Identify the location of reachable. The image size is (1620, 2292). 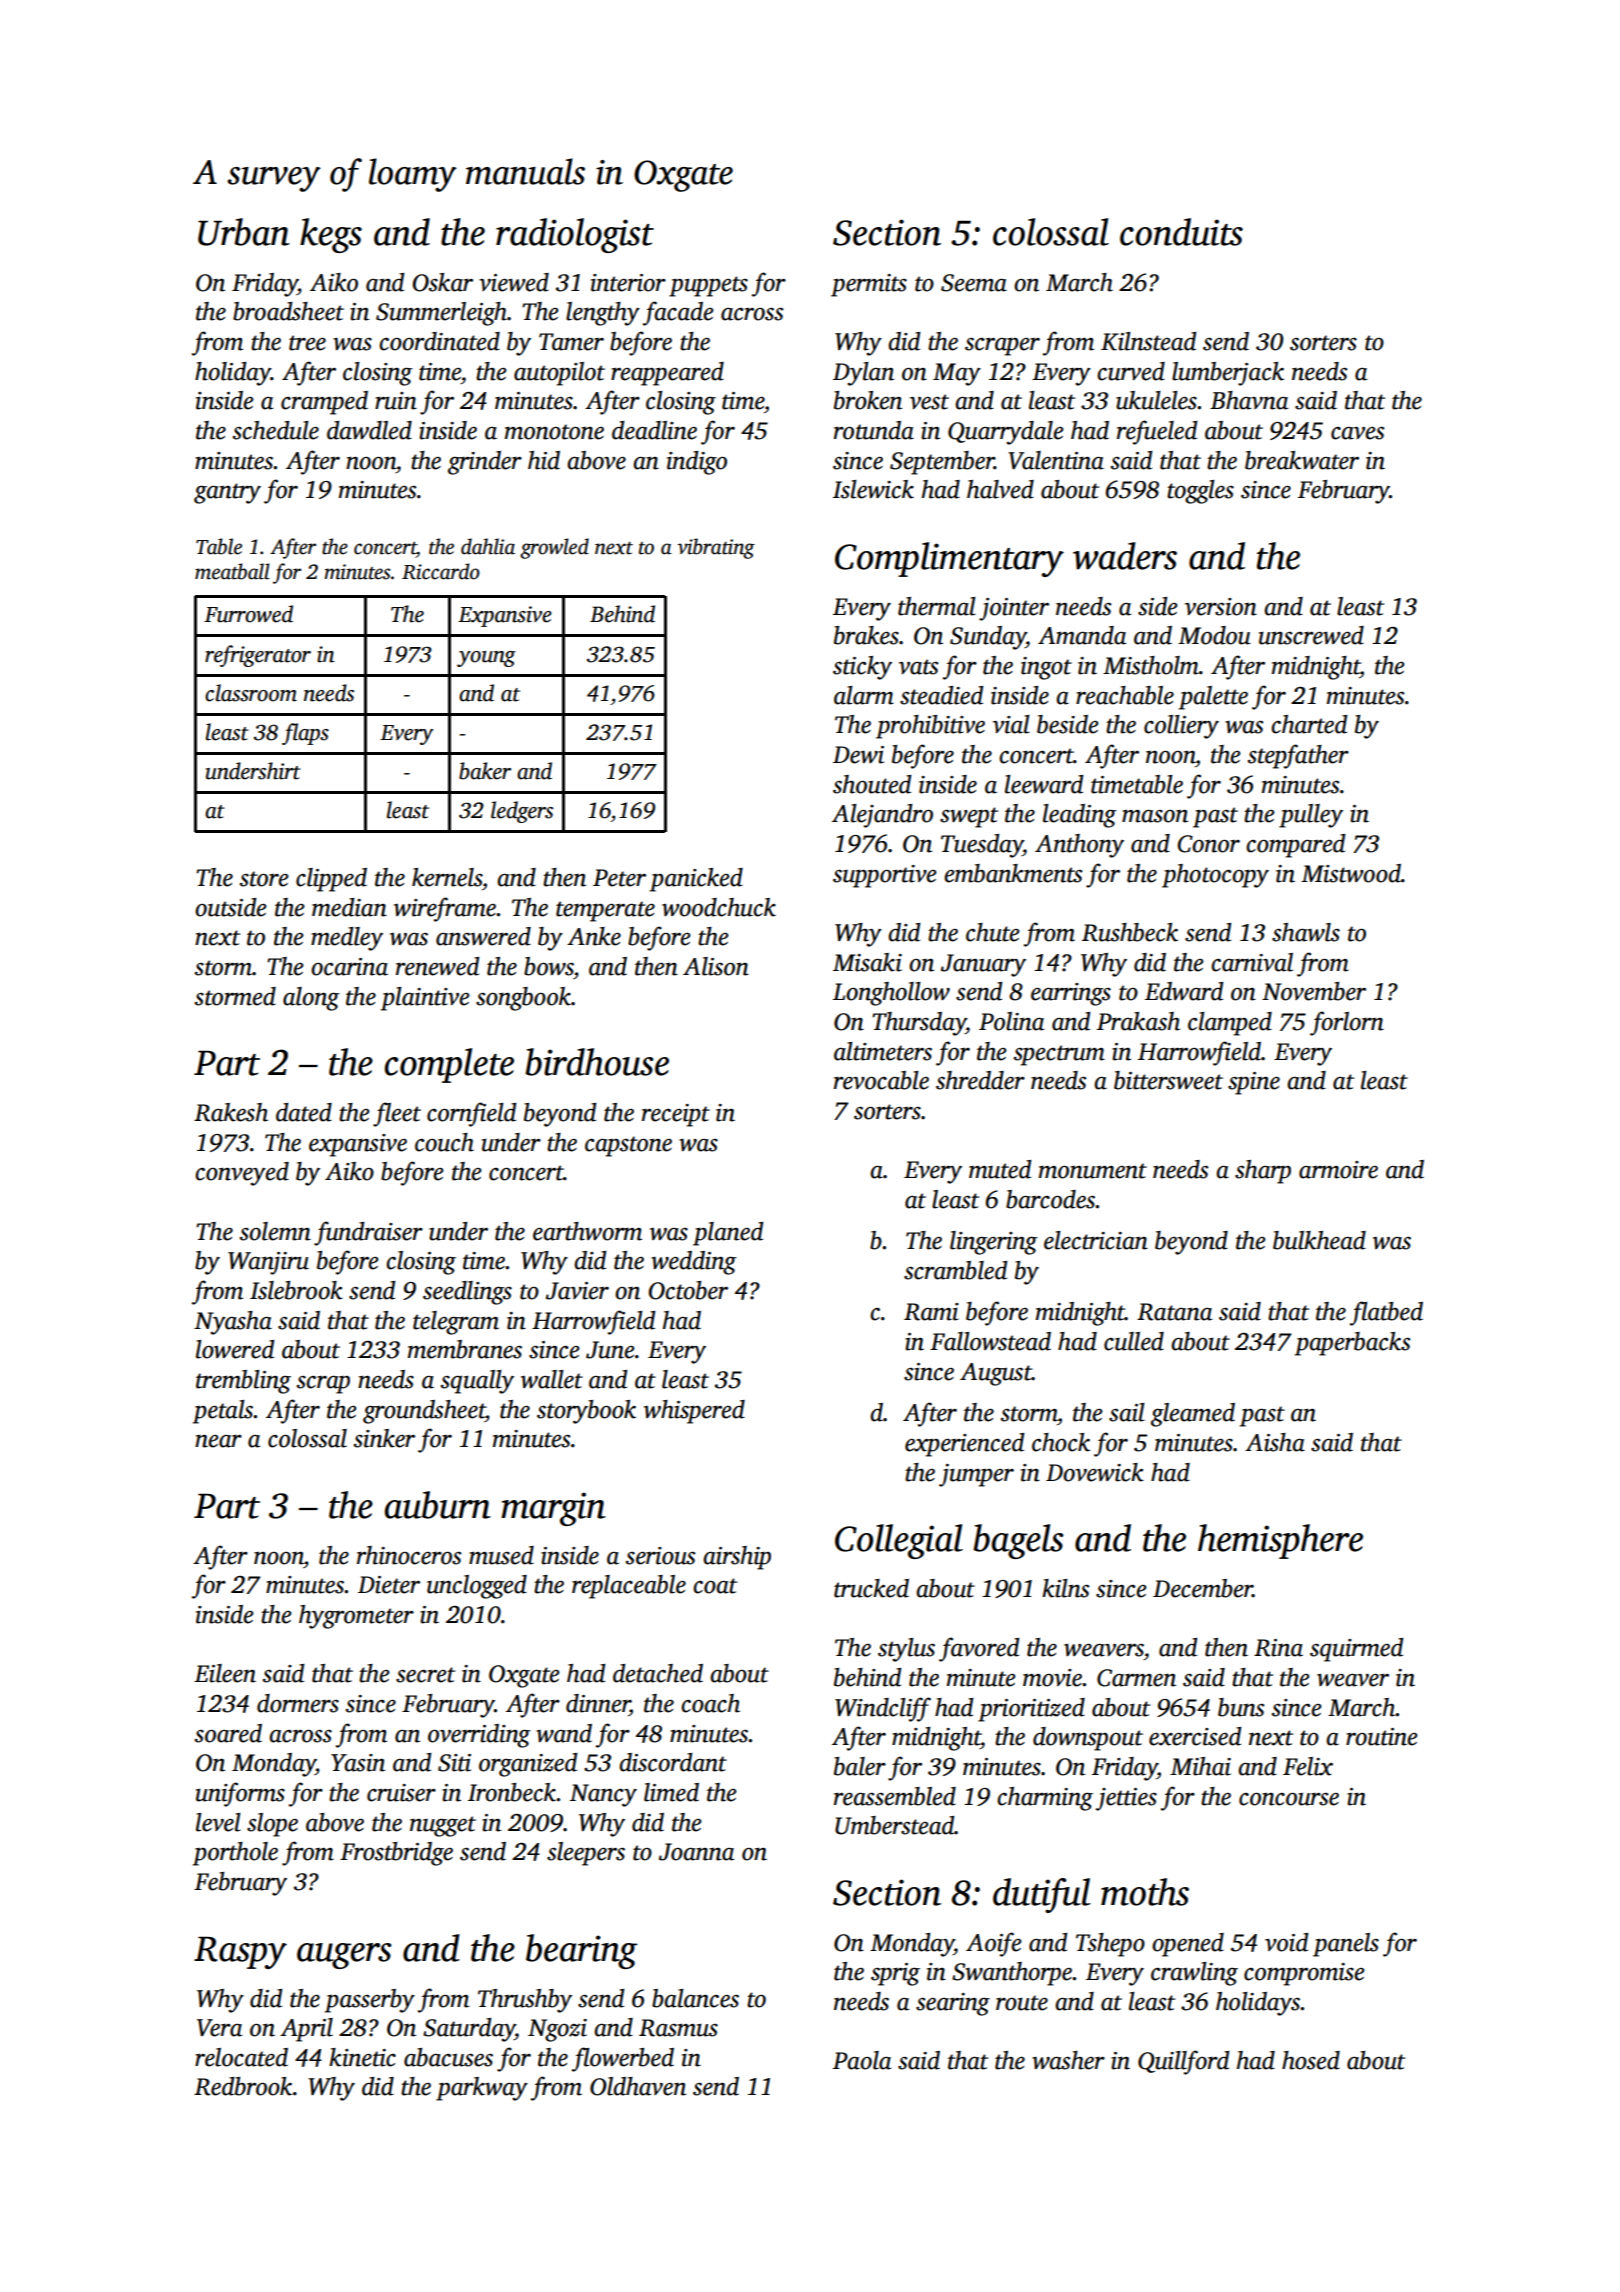
(1125, 695).
